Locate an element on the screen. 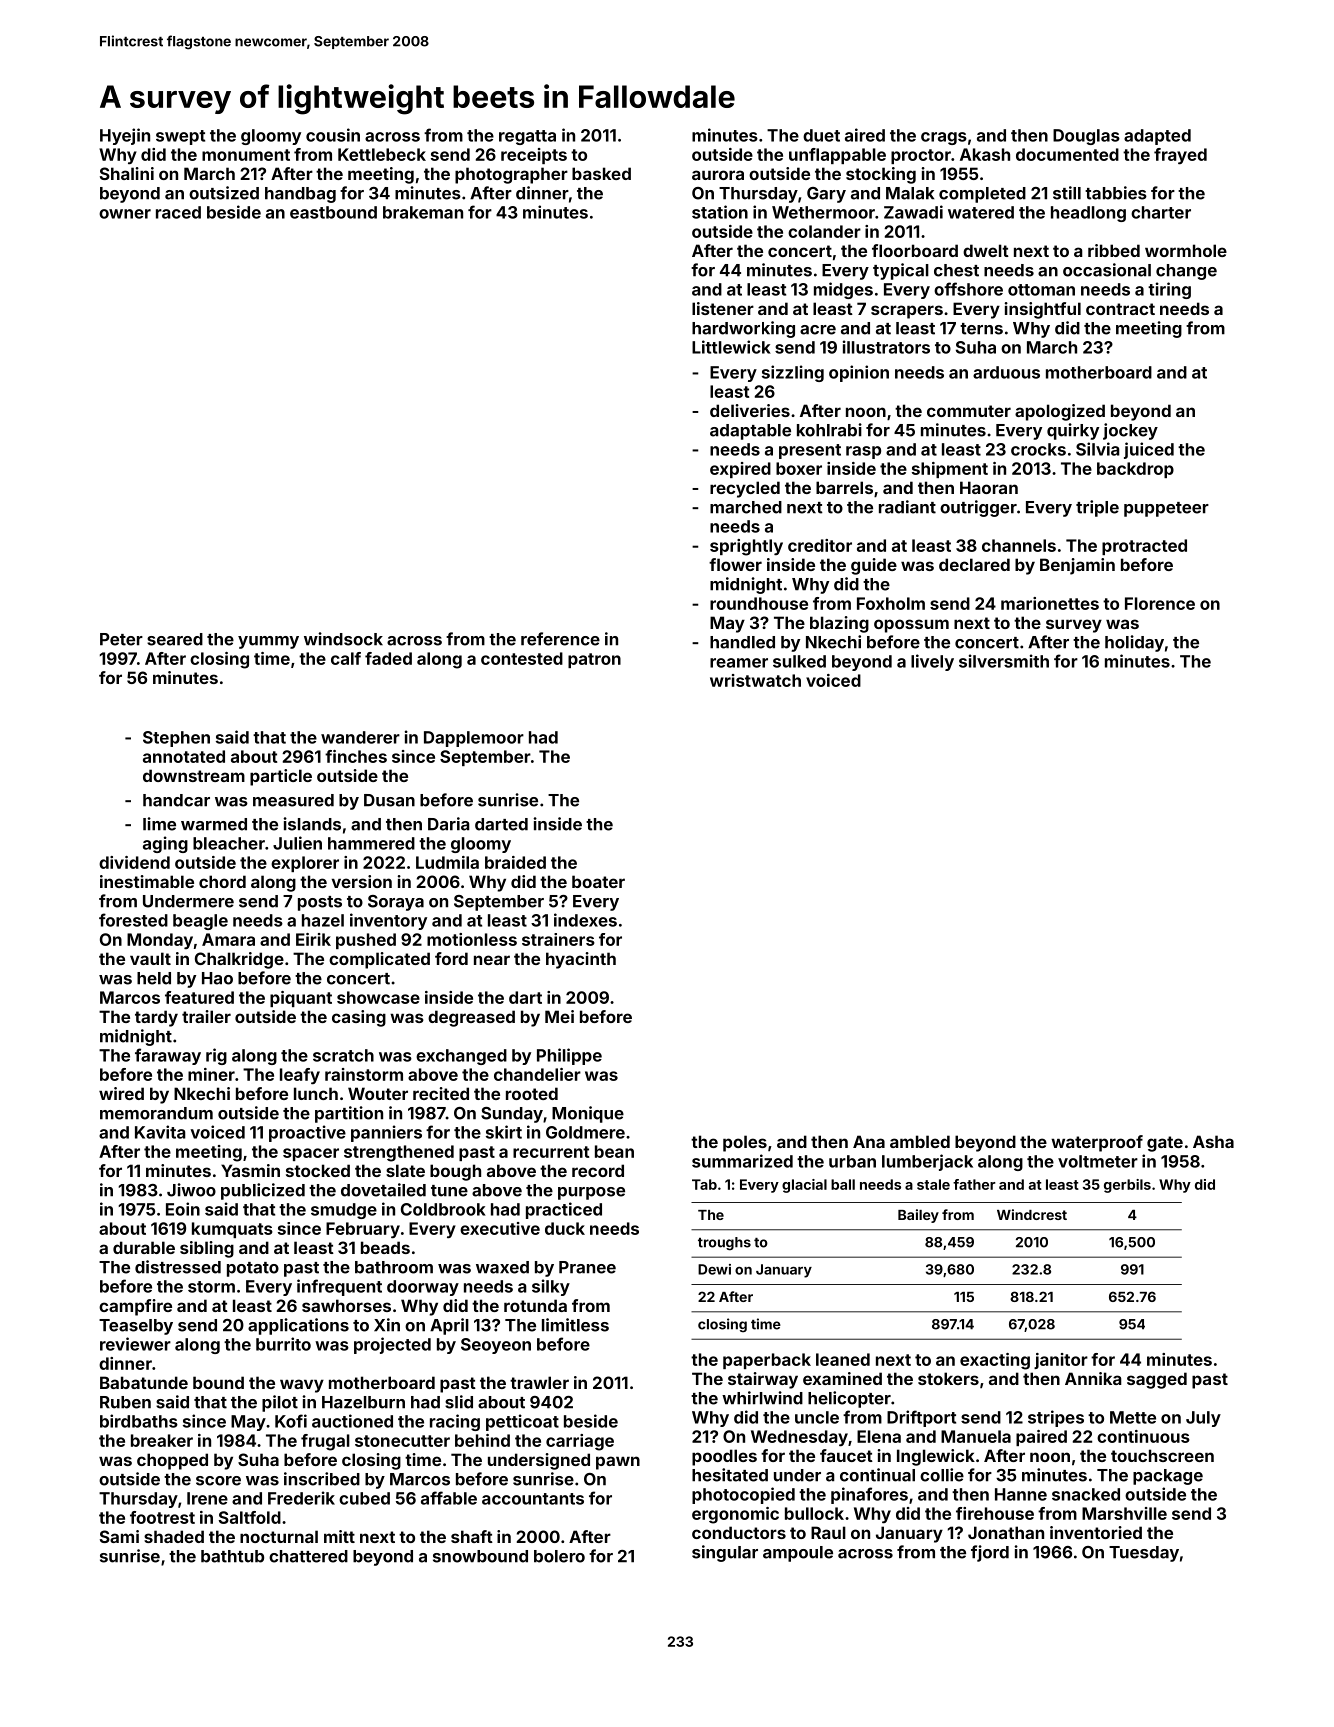 This screenshot has height=1727, width=1334. dwelt is located at coordinates (986, 250).
